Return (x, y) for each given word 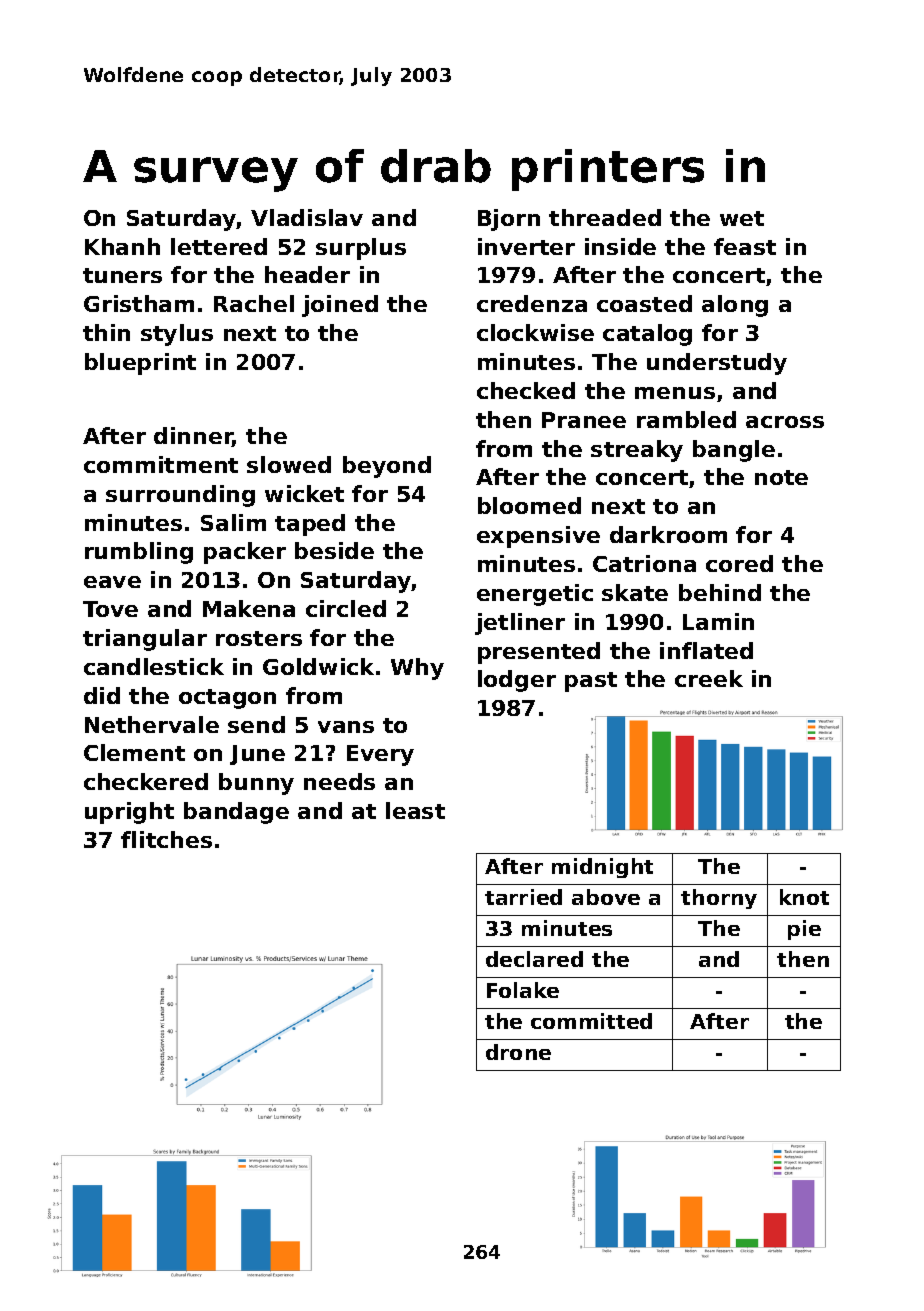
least (415, 810)
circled (346, 608)
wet (742, 218)
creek (709, 678)
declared (534, 959)
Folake (523, 990)
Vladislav (307, 217)
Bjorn (509, 220)
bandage (236, 813)
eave (112, 582)
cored (739, 563)
